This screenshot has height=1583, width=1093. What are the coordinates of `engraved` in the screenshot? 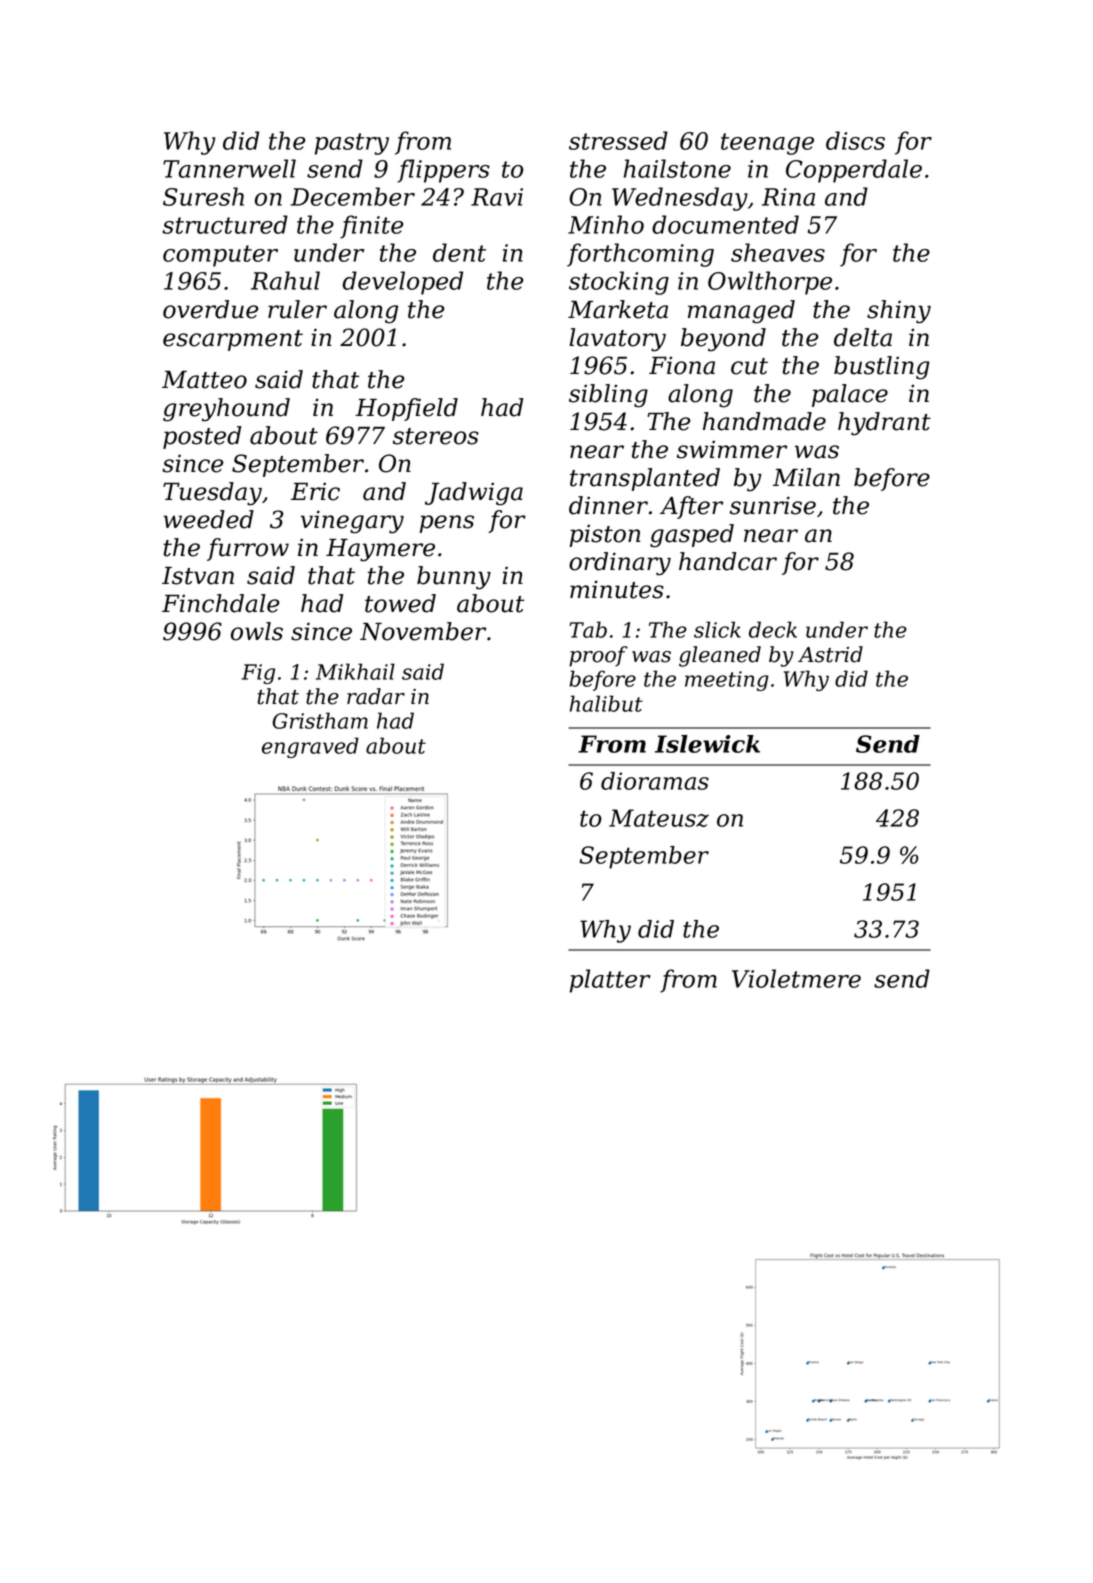 It's located at (310, 747).
